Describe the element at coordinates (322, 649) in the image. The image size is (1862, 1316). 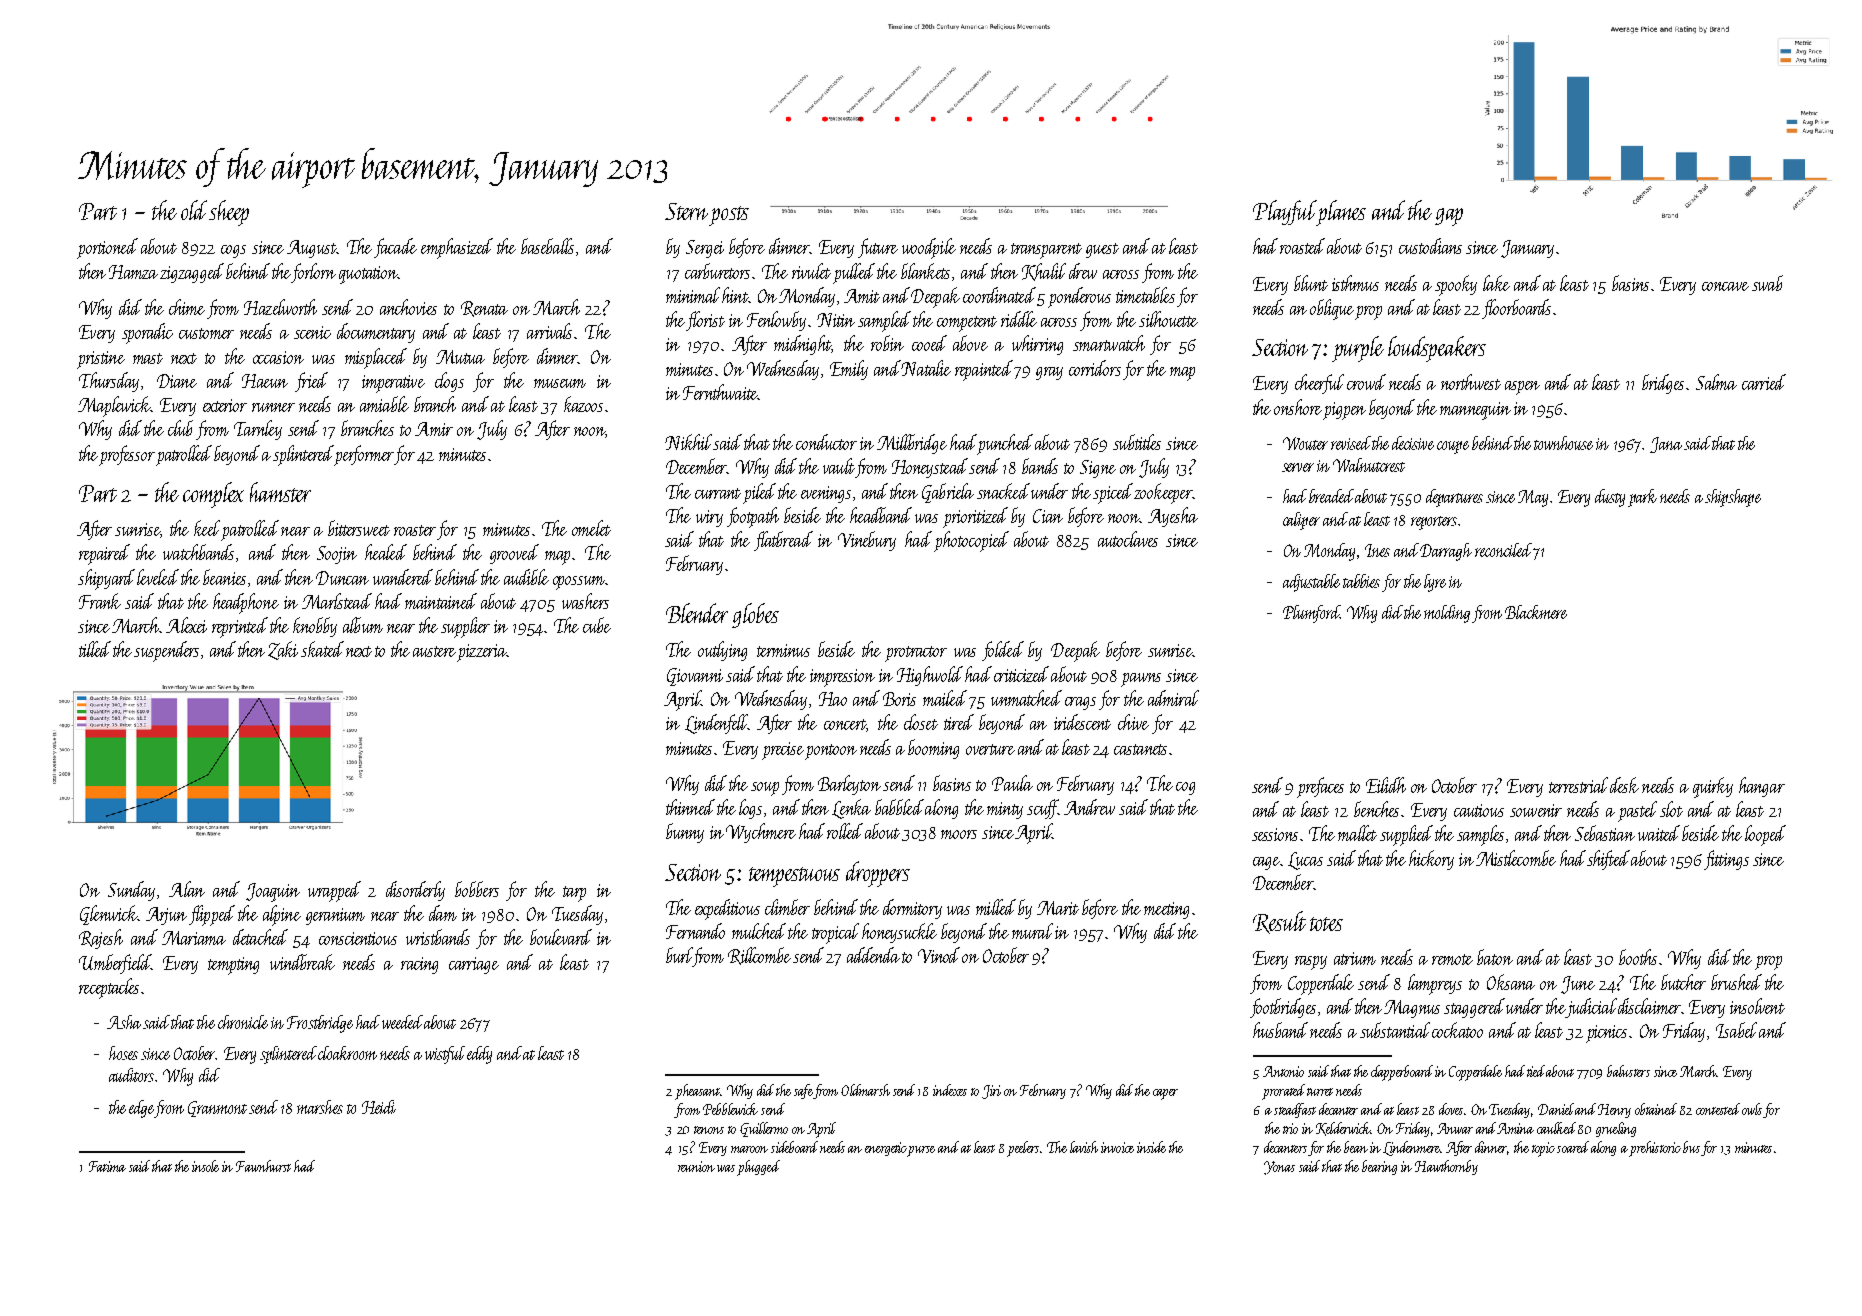
I see `skated` at that location.
